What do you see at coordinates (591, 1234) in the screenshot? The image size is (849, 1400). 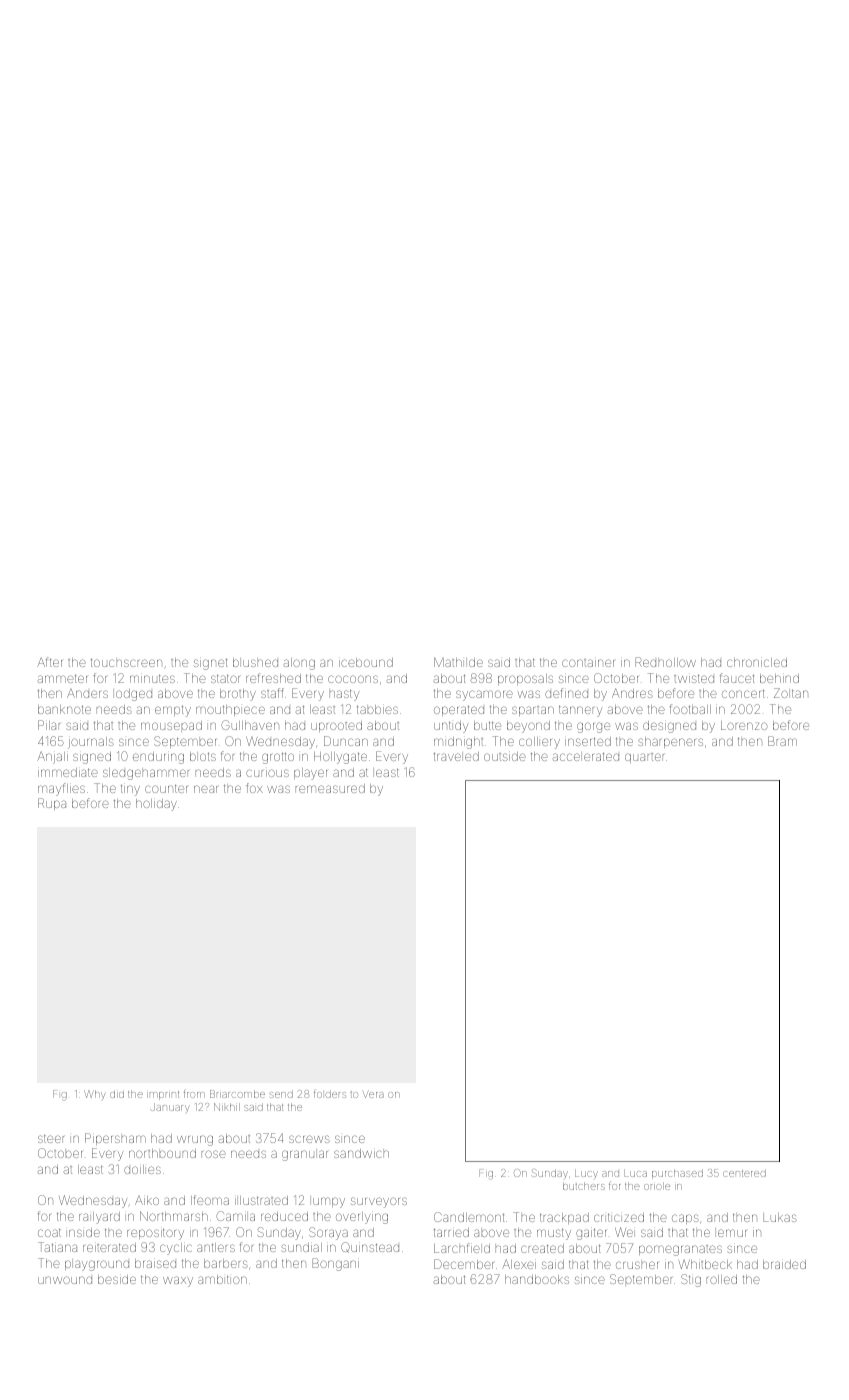 I see `gaiter` at bounding box center [591, 1234].
